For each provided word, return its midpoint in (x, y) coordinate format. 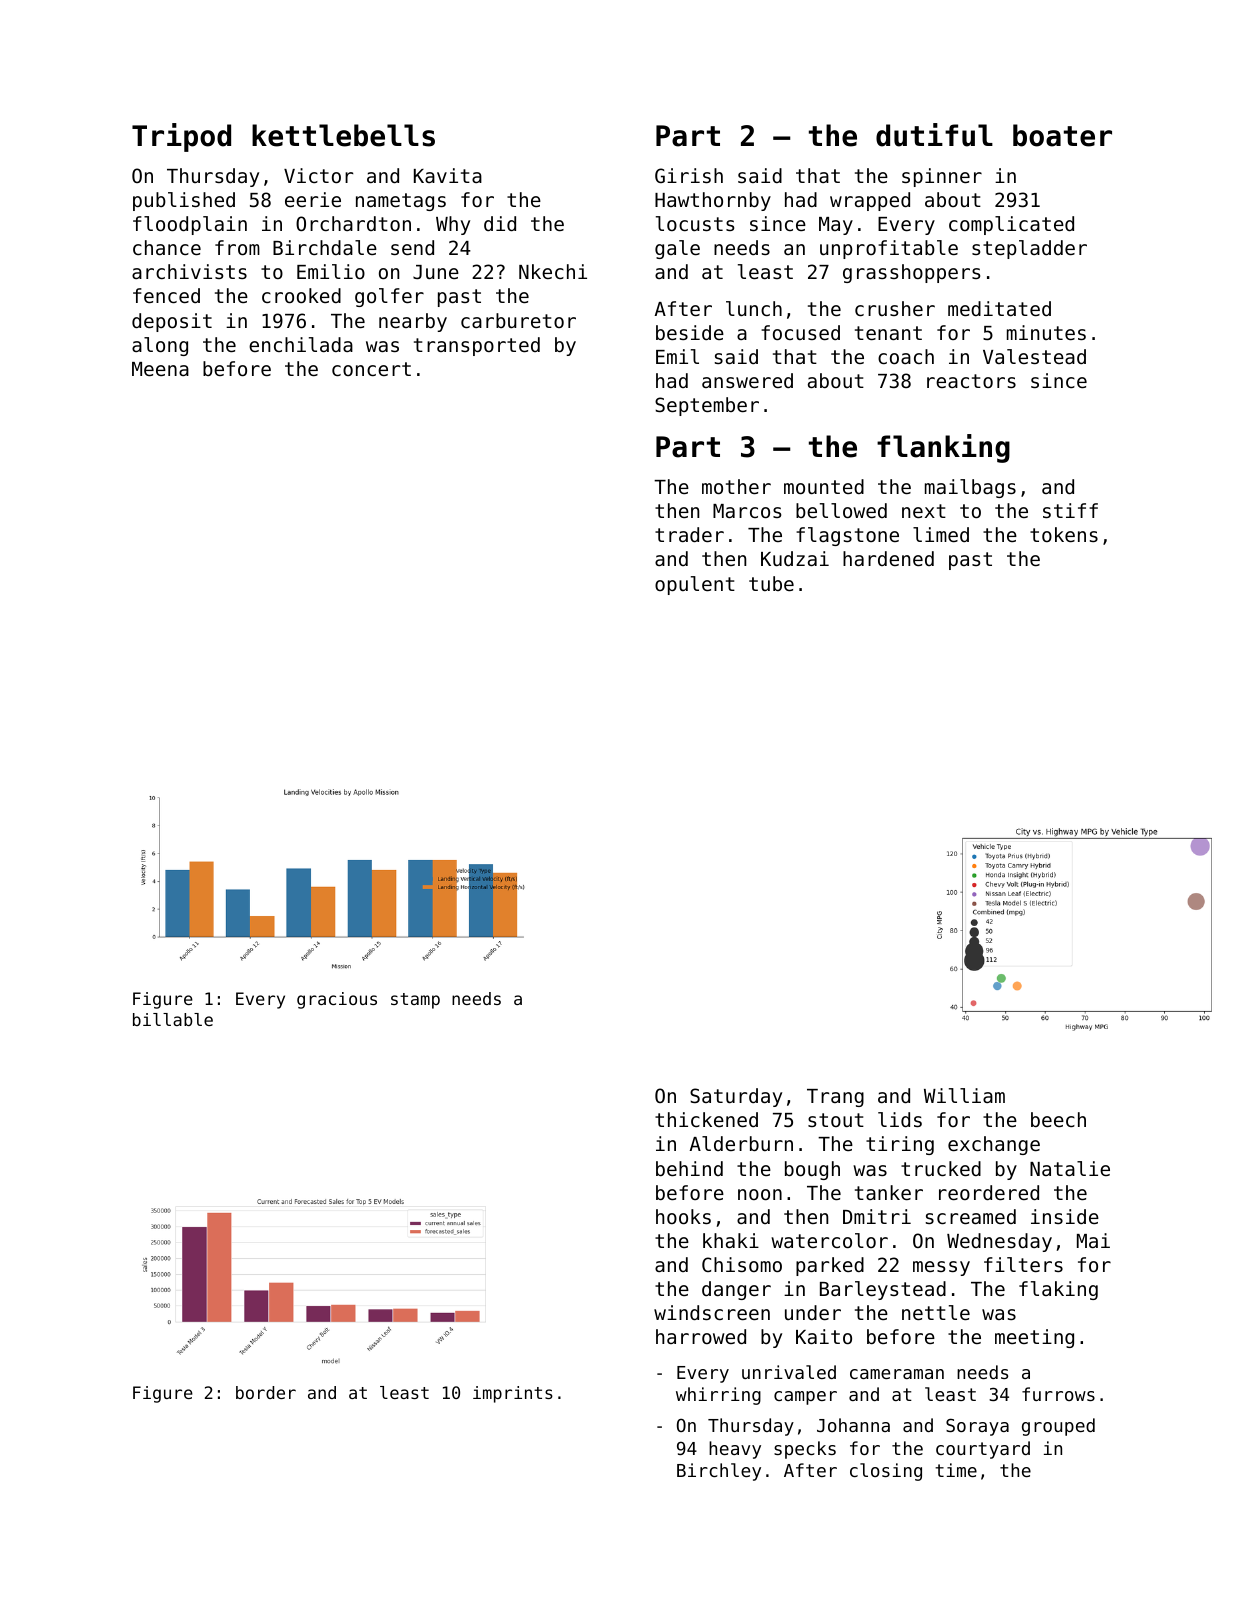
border (266, 1392)
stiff (1070, 510)
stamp (415, 1001)
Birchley (719, 1472)
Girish (689, 175)
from (237, 247)
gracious (337, 1000)
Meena (160, 369)
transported (477, 346)
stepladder (1029, 249)
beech (1058, 1119)
